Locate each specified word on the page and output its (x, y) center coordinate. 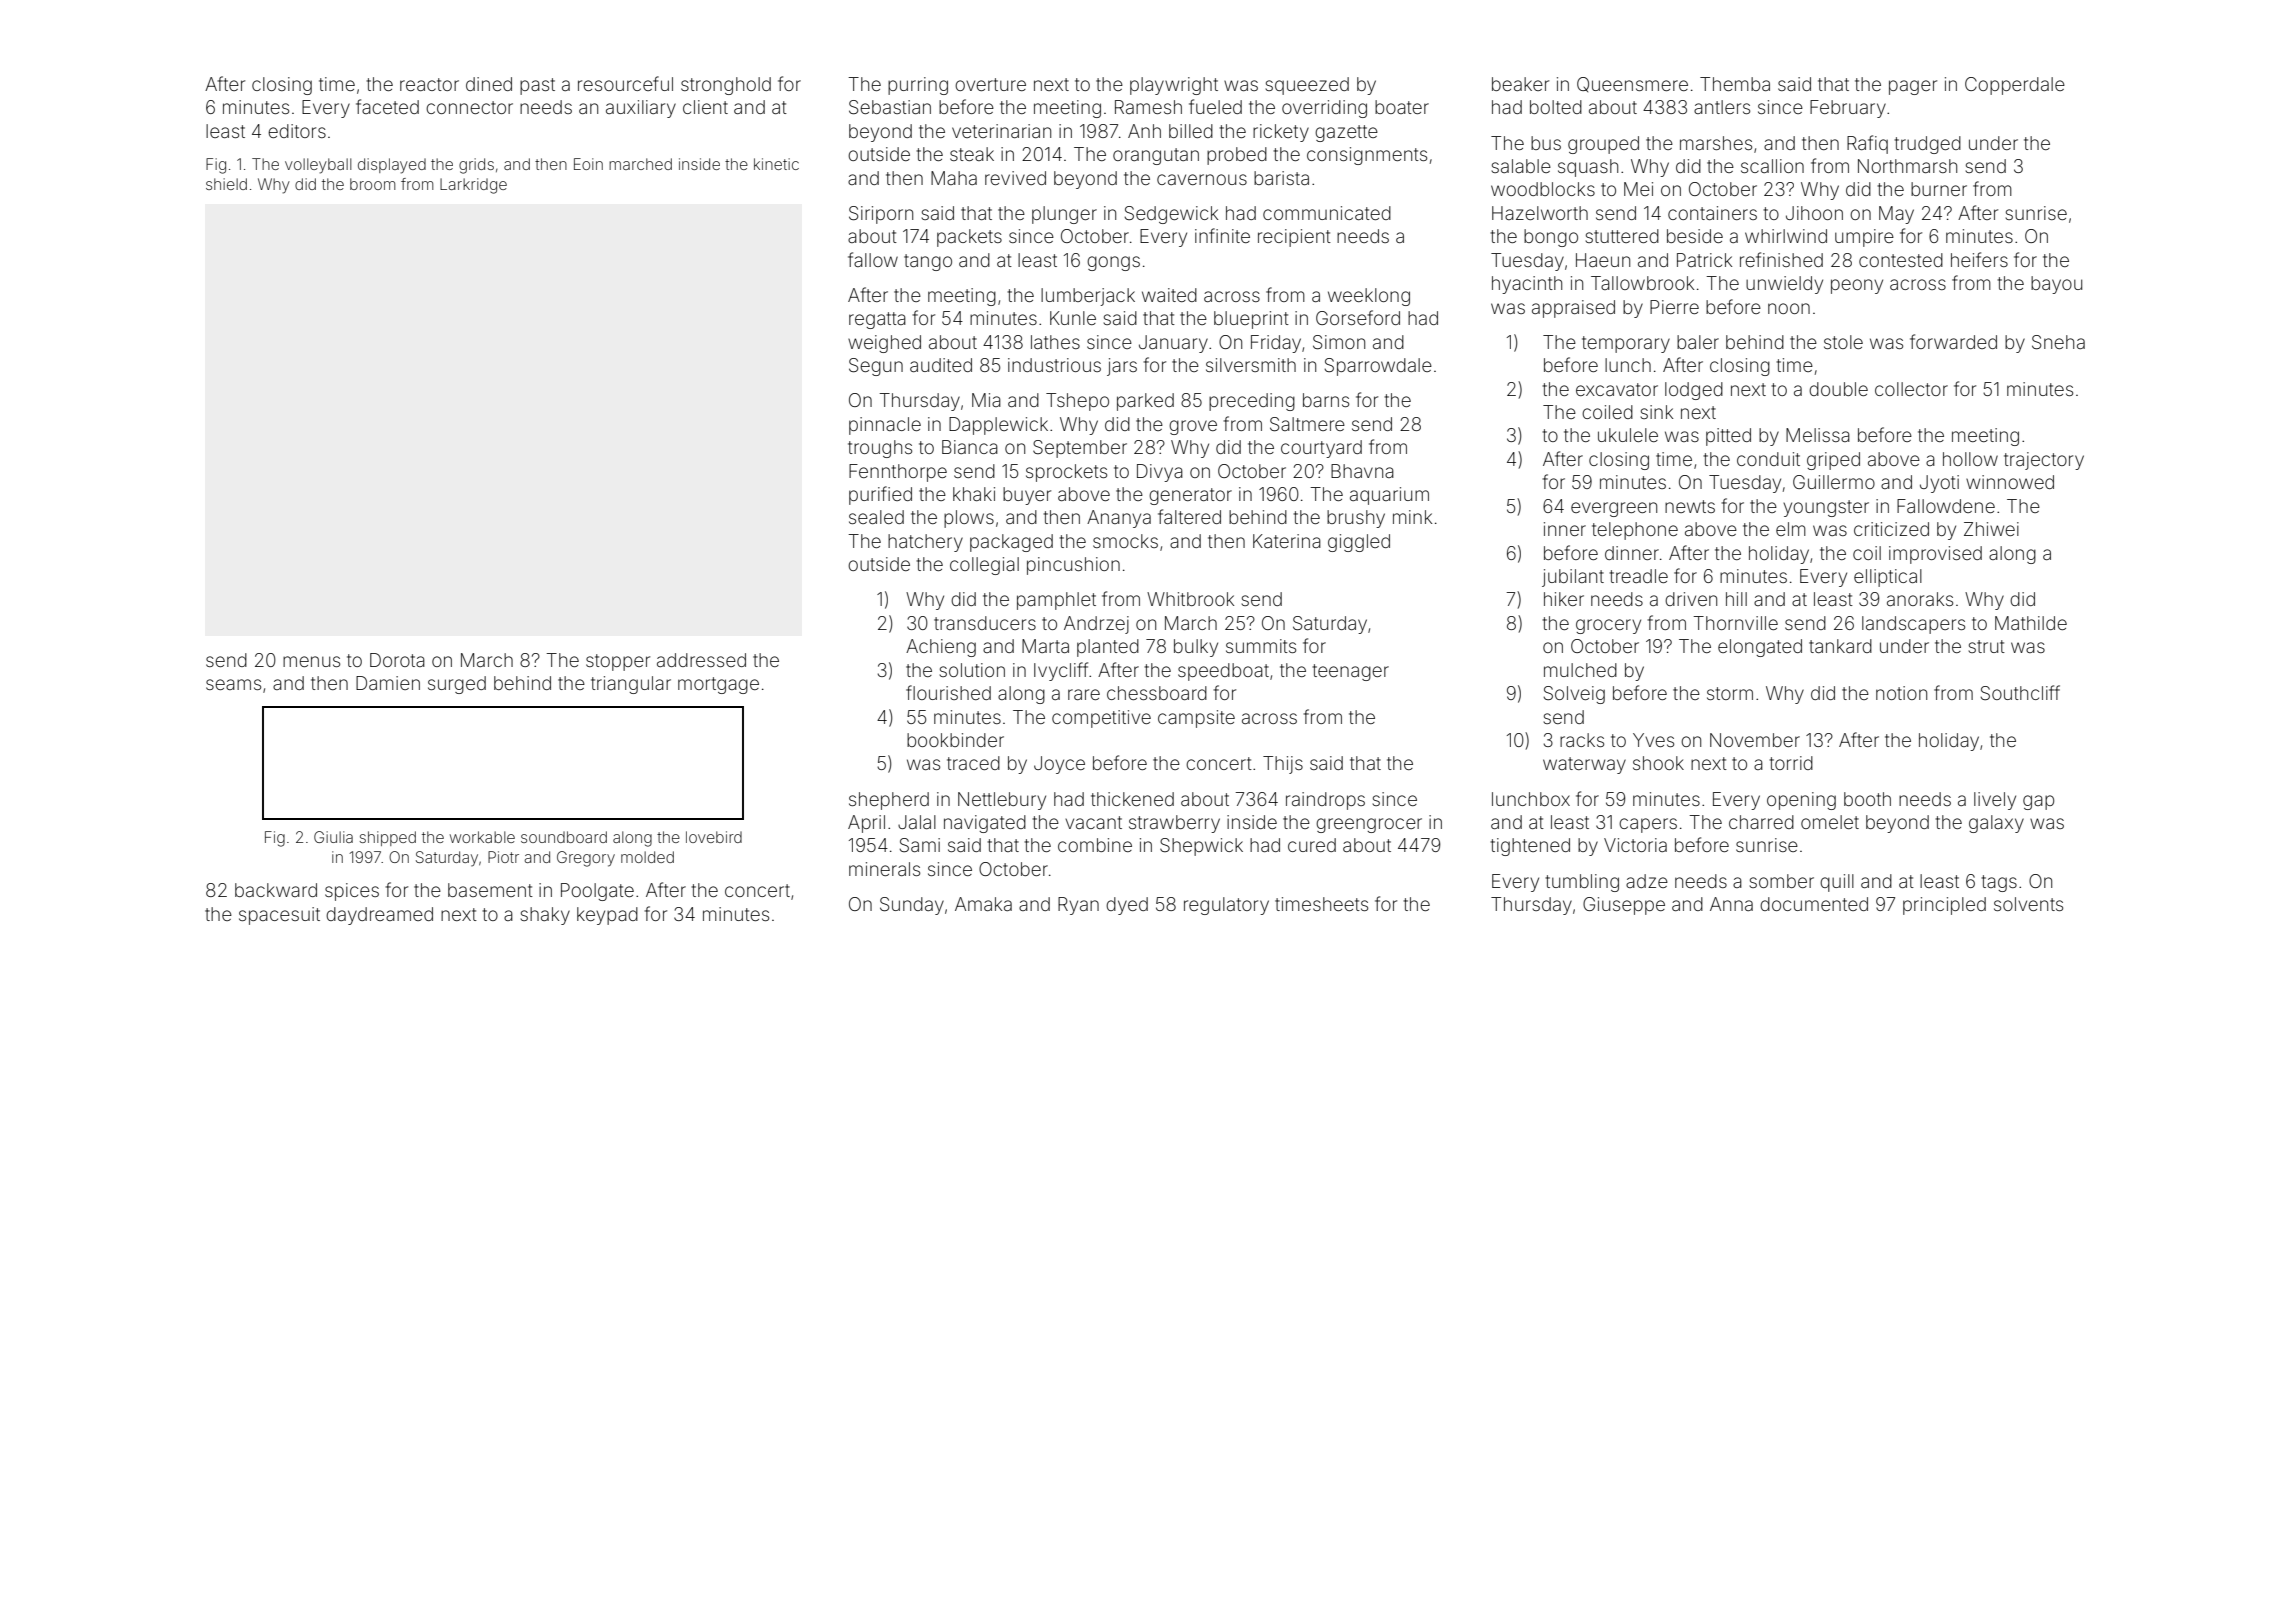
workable (482, 837)
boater (1402, 107)
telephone (1635, 531)
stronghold (726, 86)
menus (311, 661)
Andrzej (1096, 625)
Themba (1735, 84)
